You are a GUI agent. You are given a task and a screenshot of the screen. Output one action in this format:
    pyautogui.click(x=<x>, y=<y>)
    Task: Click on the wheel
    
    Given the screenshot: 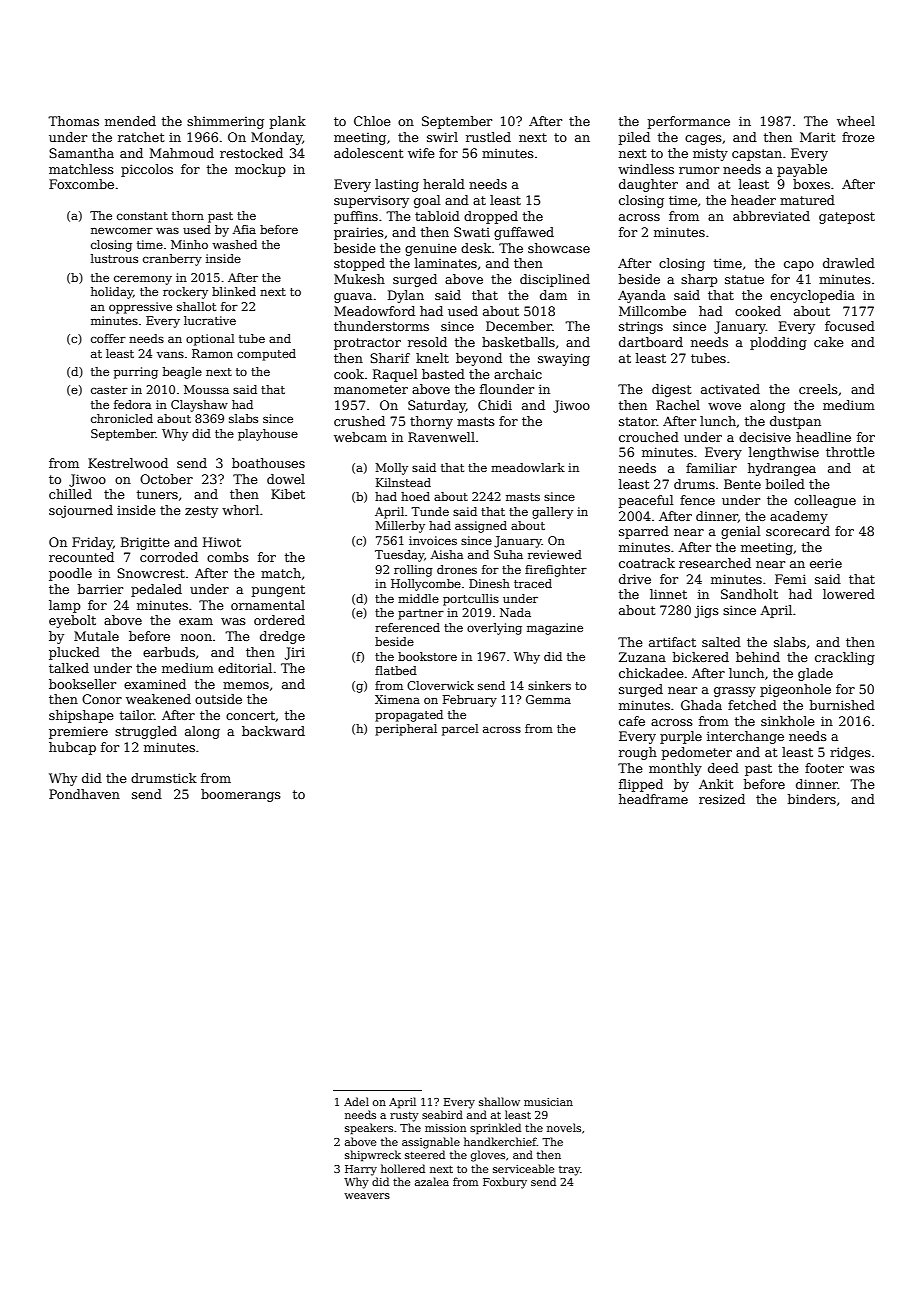 What is the action you would take?
    pyautogui.click(x=856, y=121)
